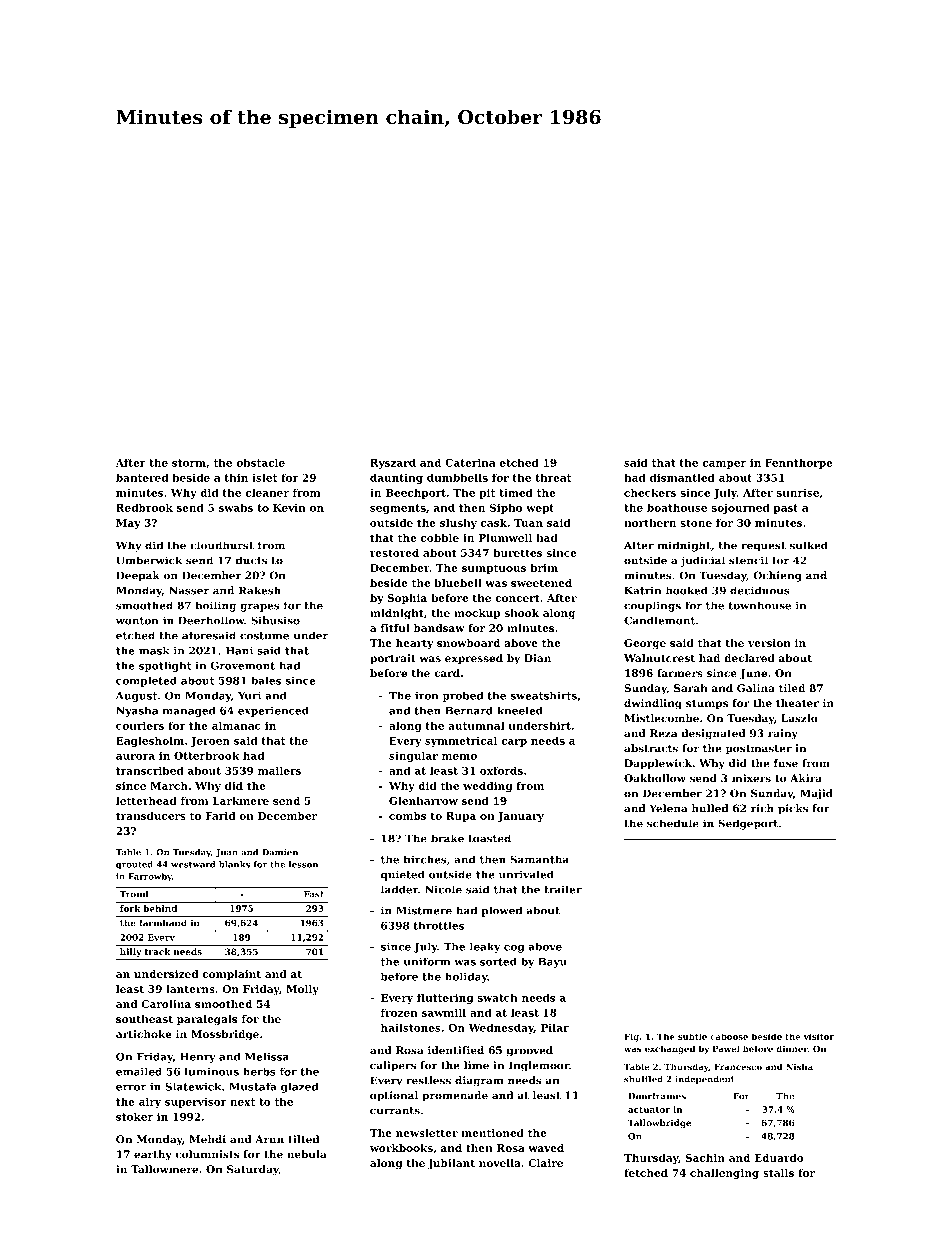  Describe the element at coordinates (799, 463) in the document. I see `Fennthorpe` at that location.
